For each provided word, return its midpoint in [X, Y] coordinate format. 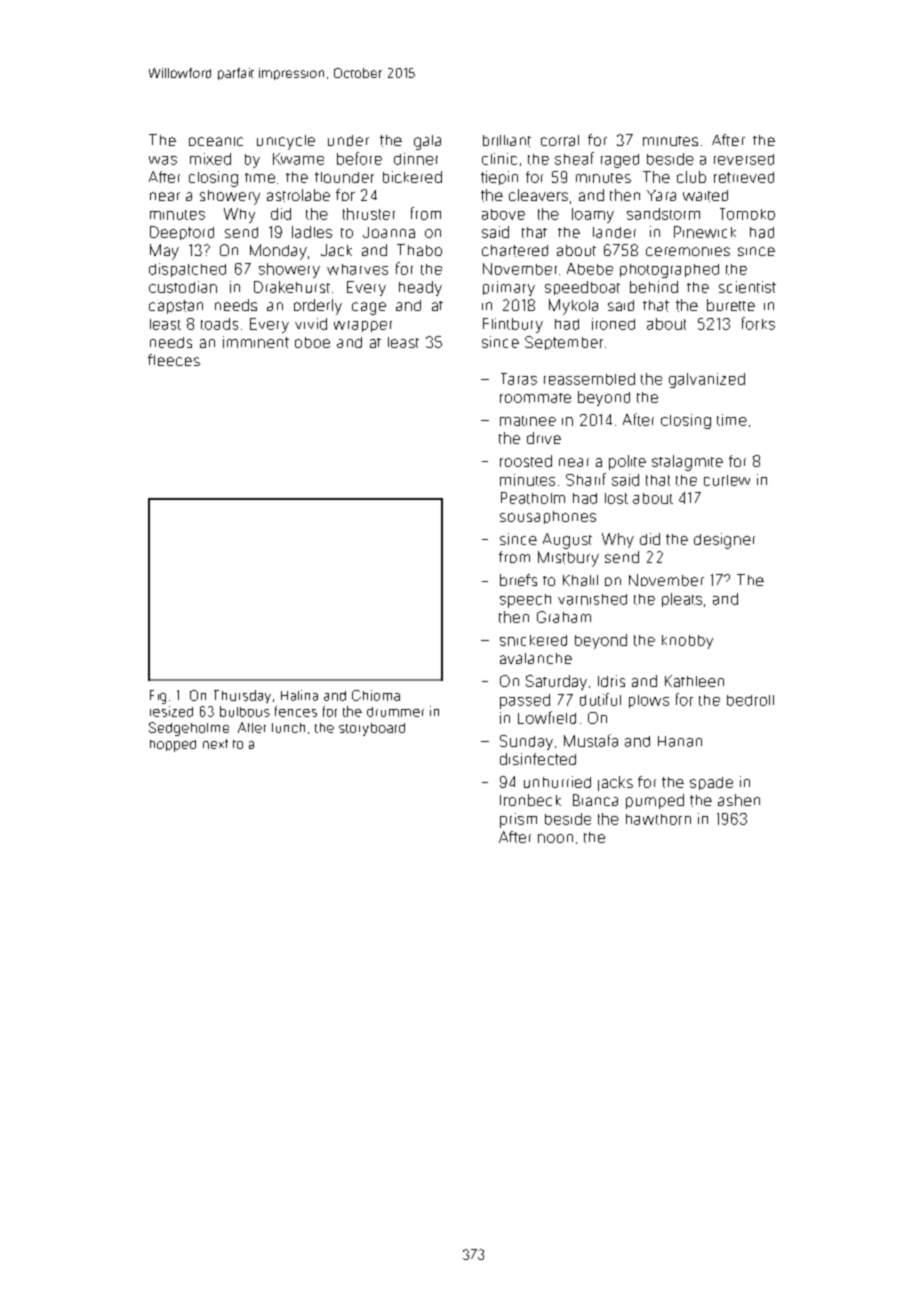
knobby [687, 642]
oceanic [216, 141]
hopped [173, 746]
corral [560, 140]
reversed [744, 159]
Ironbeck [530, 800]
